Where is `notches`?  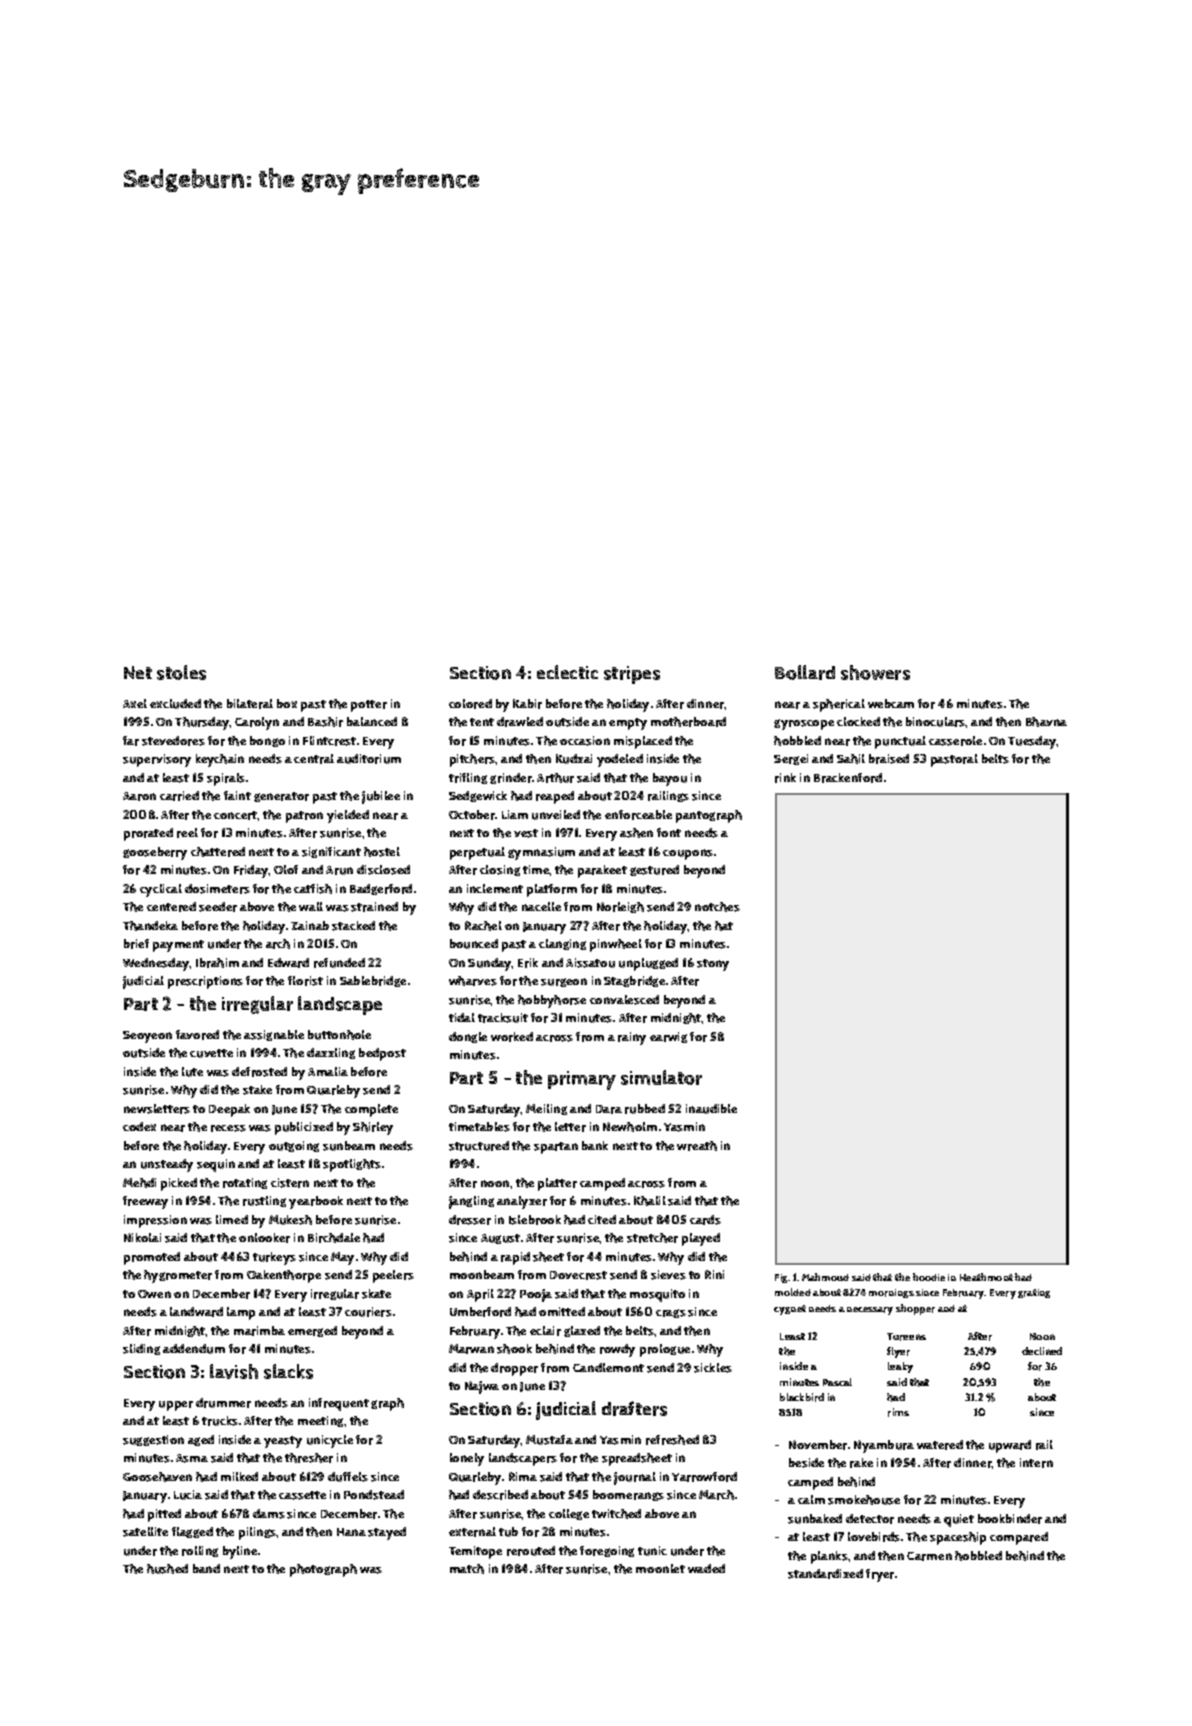 notches is located at coordinates (717, 907).
